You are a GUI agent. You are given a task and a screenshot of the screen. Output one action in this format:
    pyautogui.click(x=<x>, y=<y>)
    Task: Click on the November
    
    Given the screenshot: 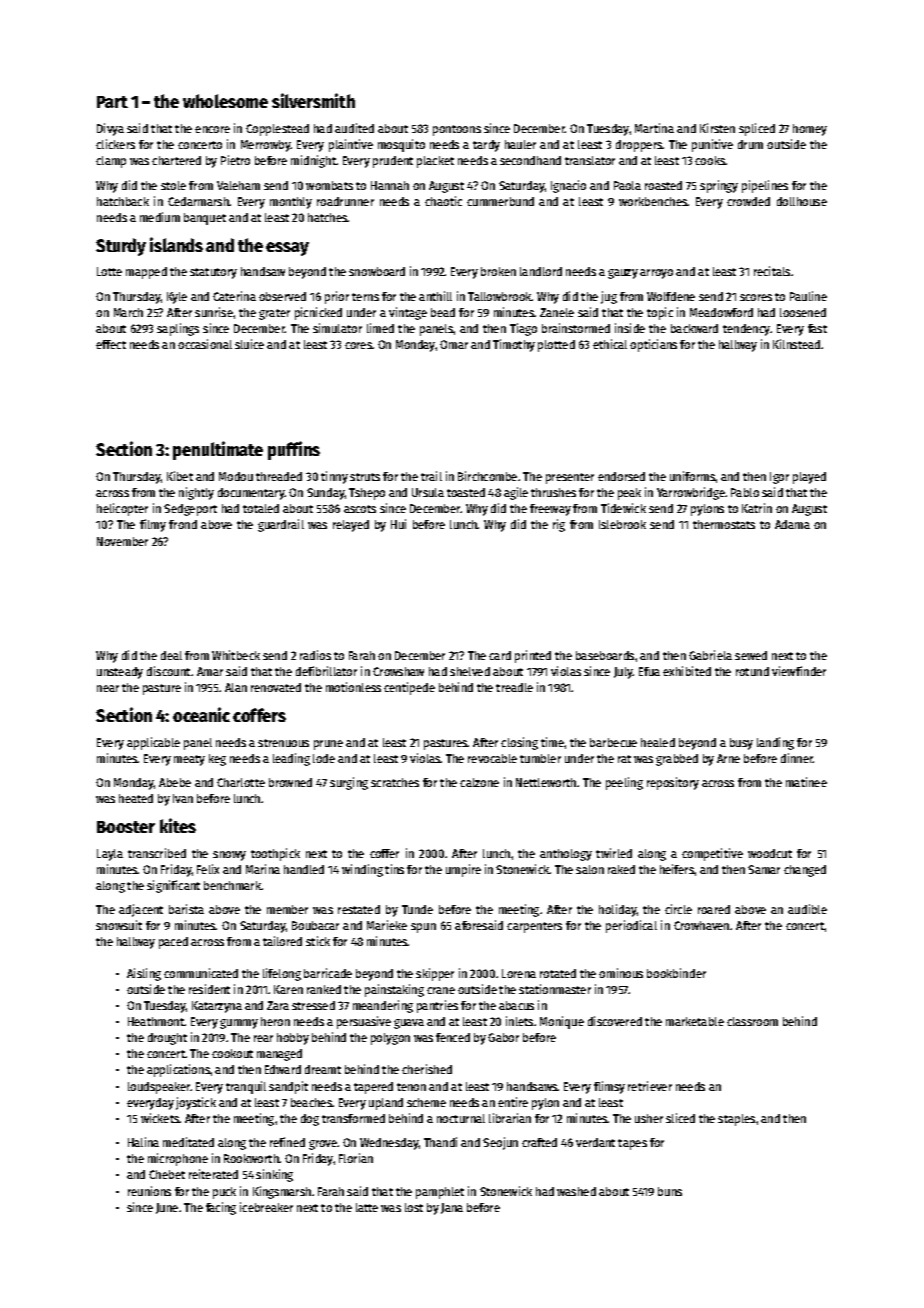 What is the action you would take?
    pyautogui.click(x=122, y=541)
